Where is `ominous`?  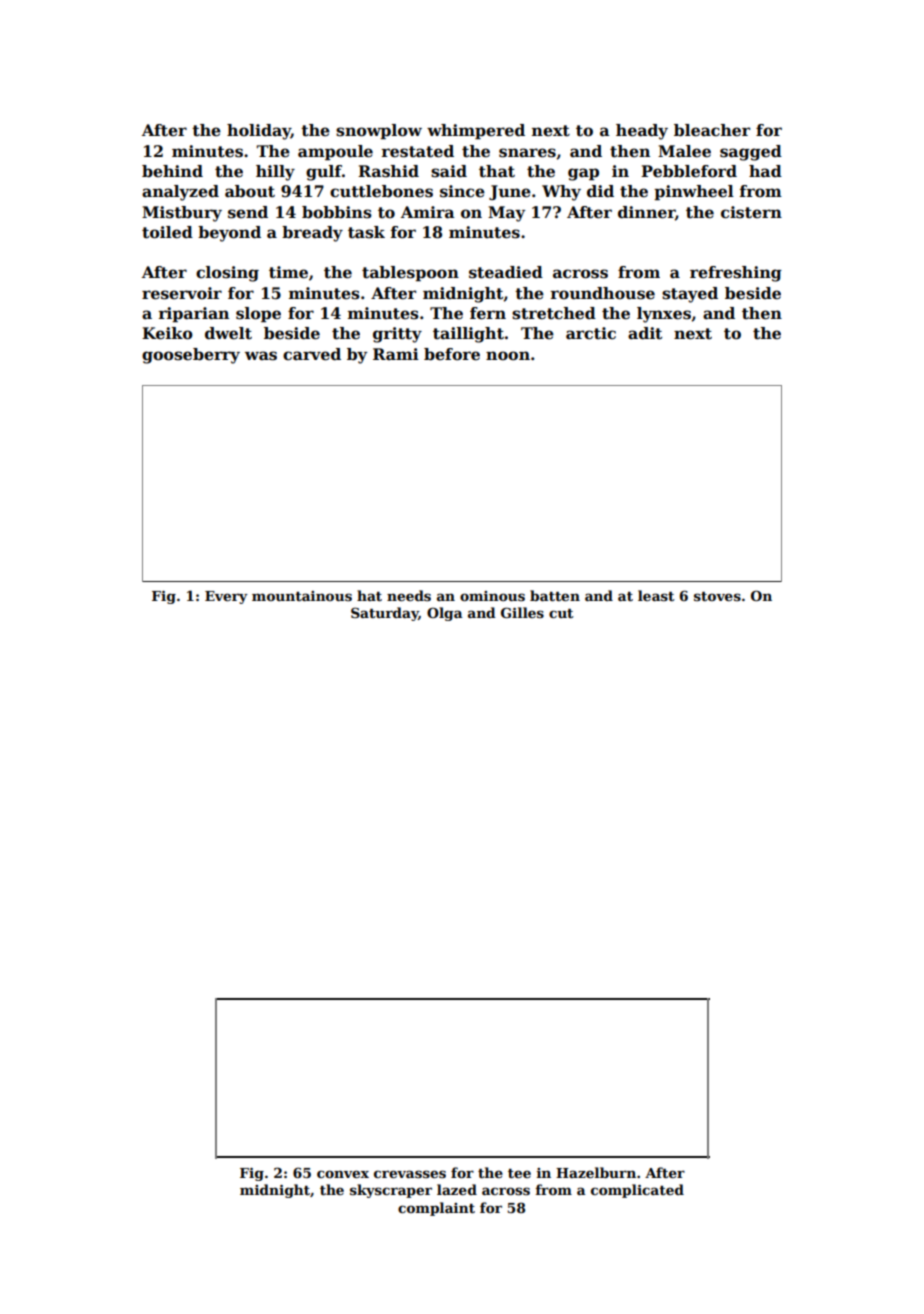
ominous is located at coordinates (492, 596).
